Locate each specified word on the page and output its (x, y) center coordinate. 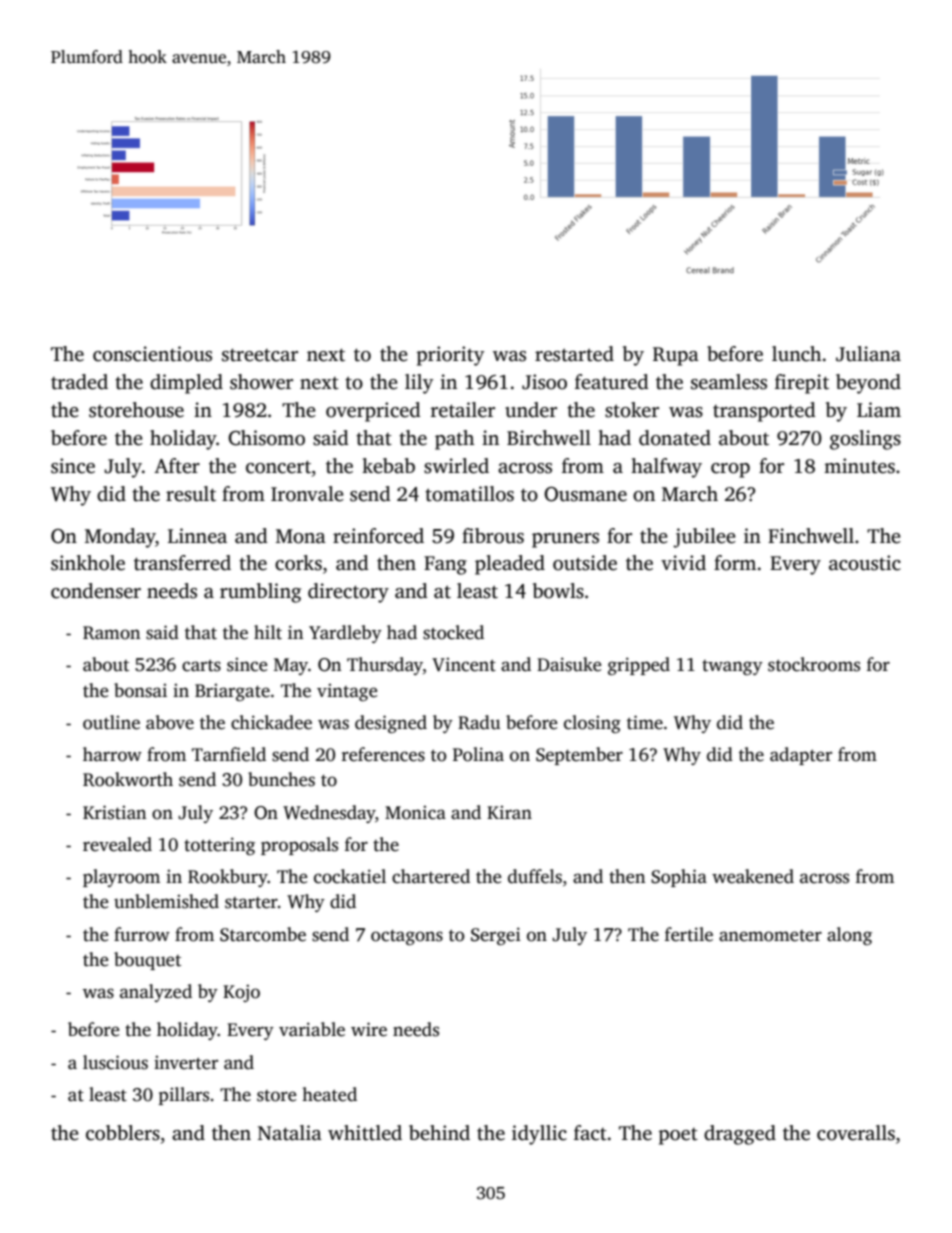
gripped (639, 666)
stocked (453, 632)
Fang (445, 565)
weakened (753, 876)
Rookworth (128, 779)
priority (450, 356)
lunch (796, 354)
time (645, 722)
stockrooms (814, 664)
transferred (182, 563)
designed (391, 724)
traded (79, 382)
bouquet (147, 961)
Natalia (290, 1133)
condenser (96, 591)
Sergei (496, 936)
